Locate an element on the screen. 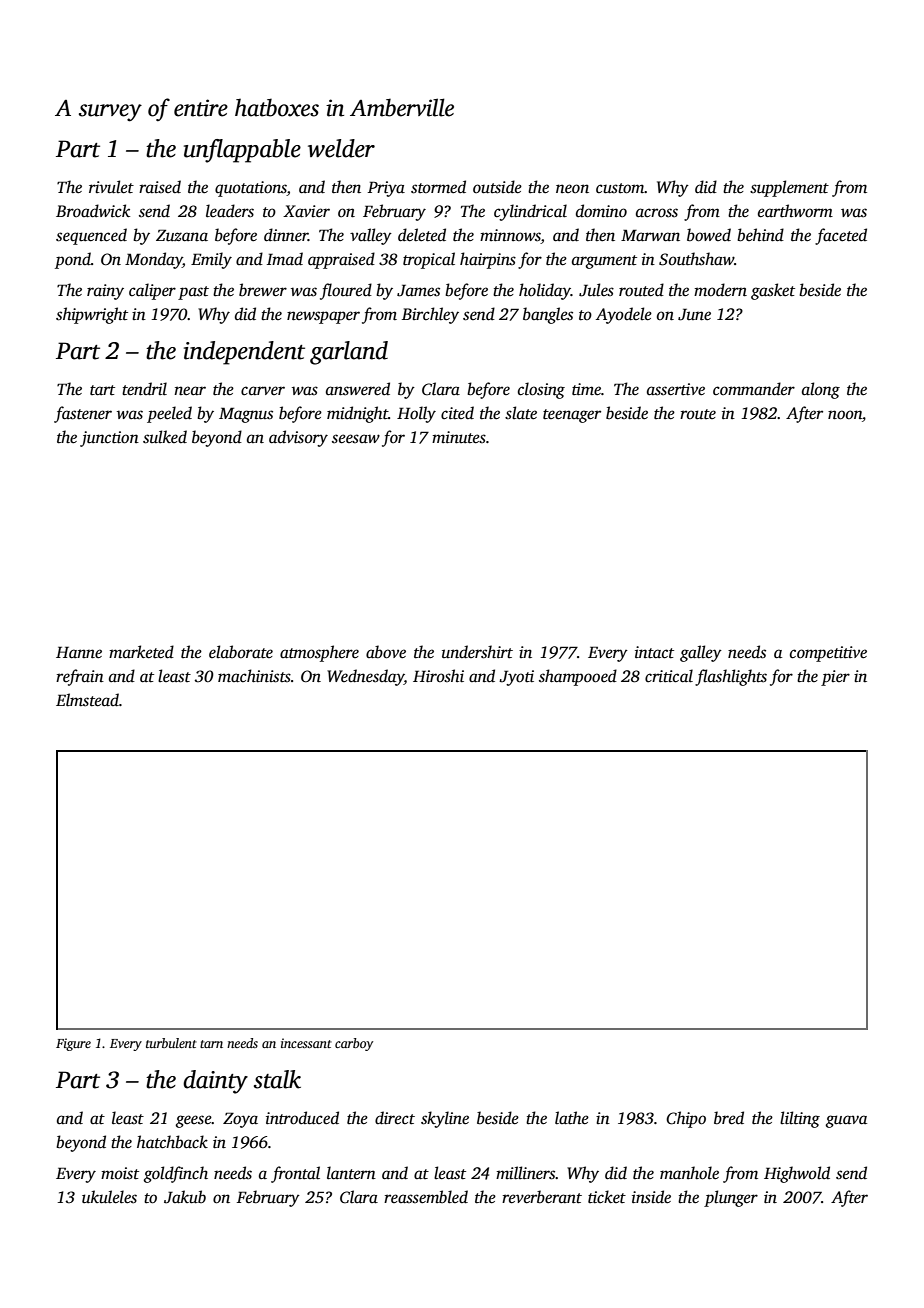 This screenshot has width=924, height=1308. above is located at coordinates (386, 652).
